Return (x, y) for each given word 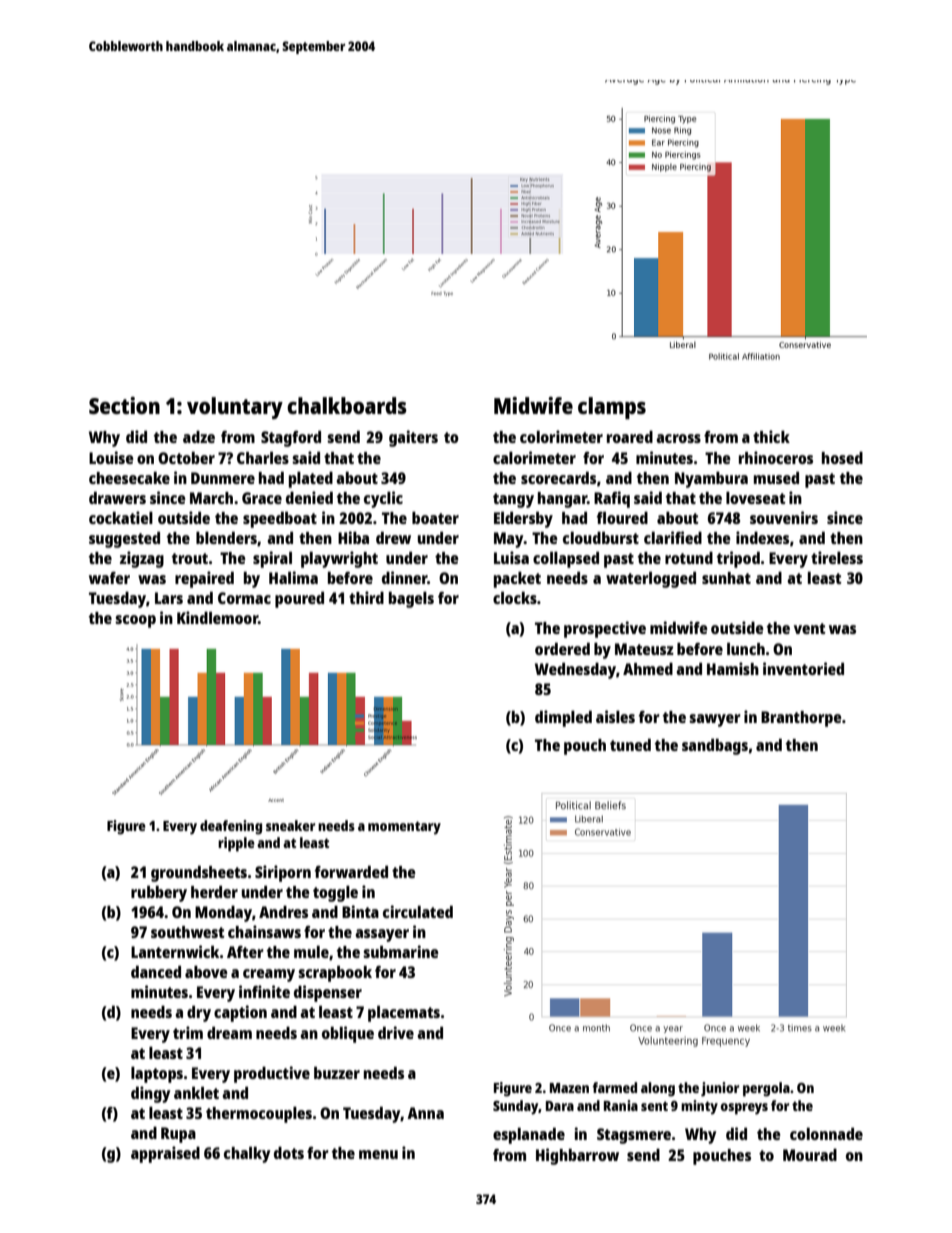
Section (124, 405)
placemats (404, 1013)
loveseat (755, 498)
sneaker (290, 825)
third (366, 597)
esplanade (529, 1135)
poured (299, 599)
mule (311, 952)
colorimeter (561, 436)
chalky (247, 1154)
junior (720, 1089)
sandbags (715, 746)
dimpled (563, 718)
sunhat (726, 578)
